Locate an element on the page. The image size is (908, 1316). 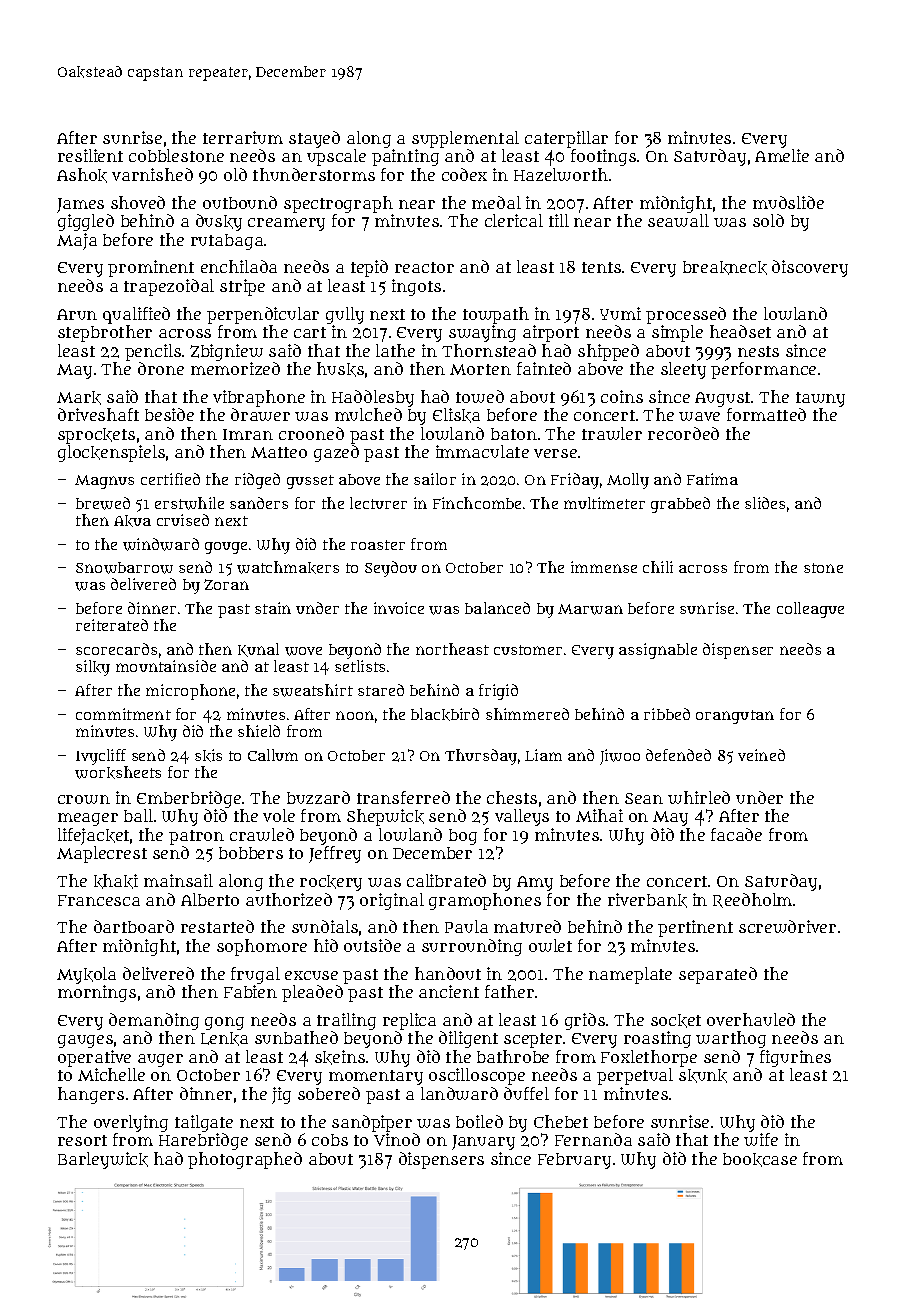
slides is located at coordinates (765, 503).
